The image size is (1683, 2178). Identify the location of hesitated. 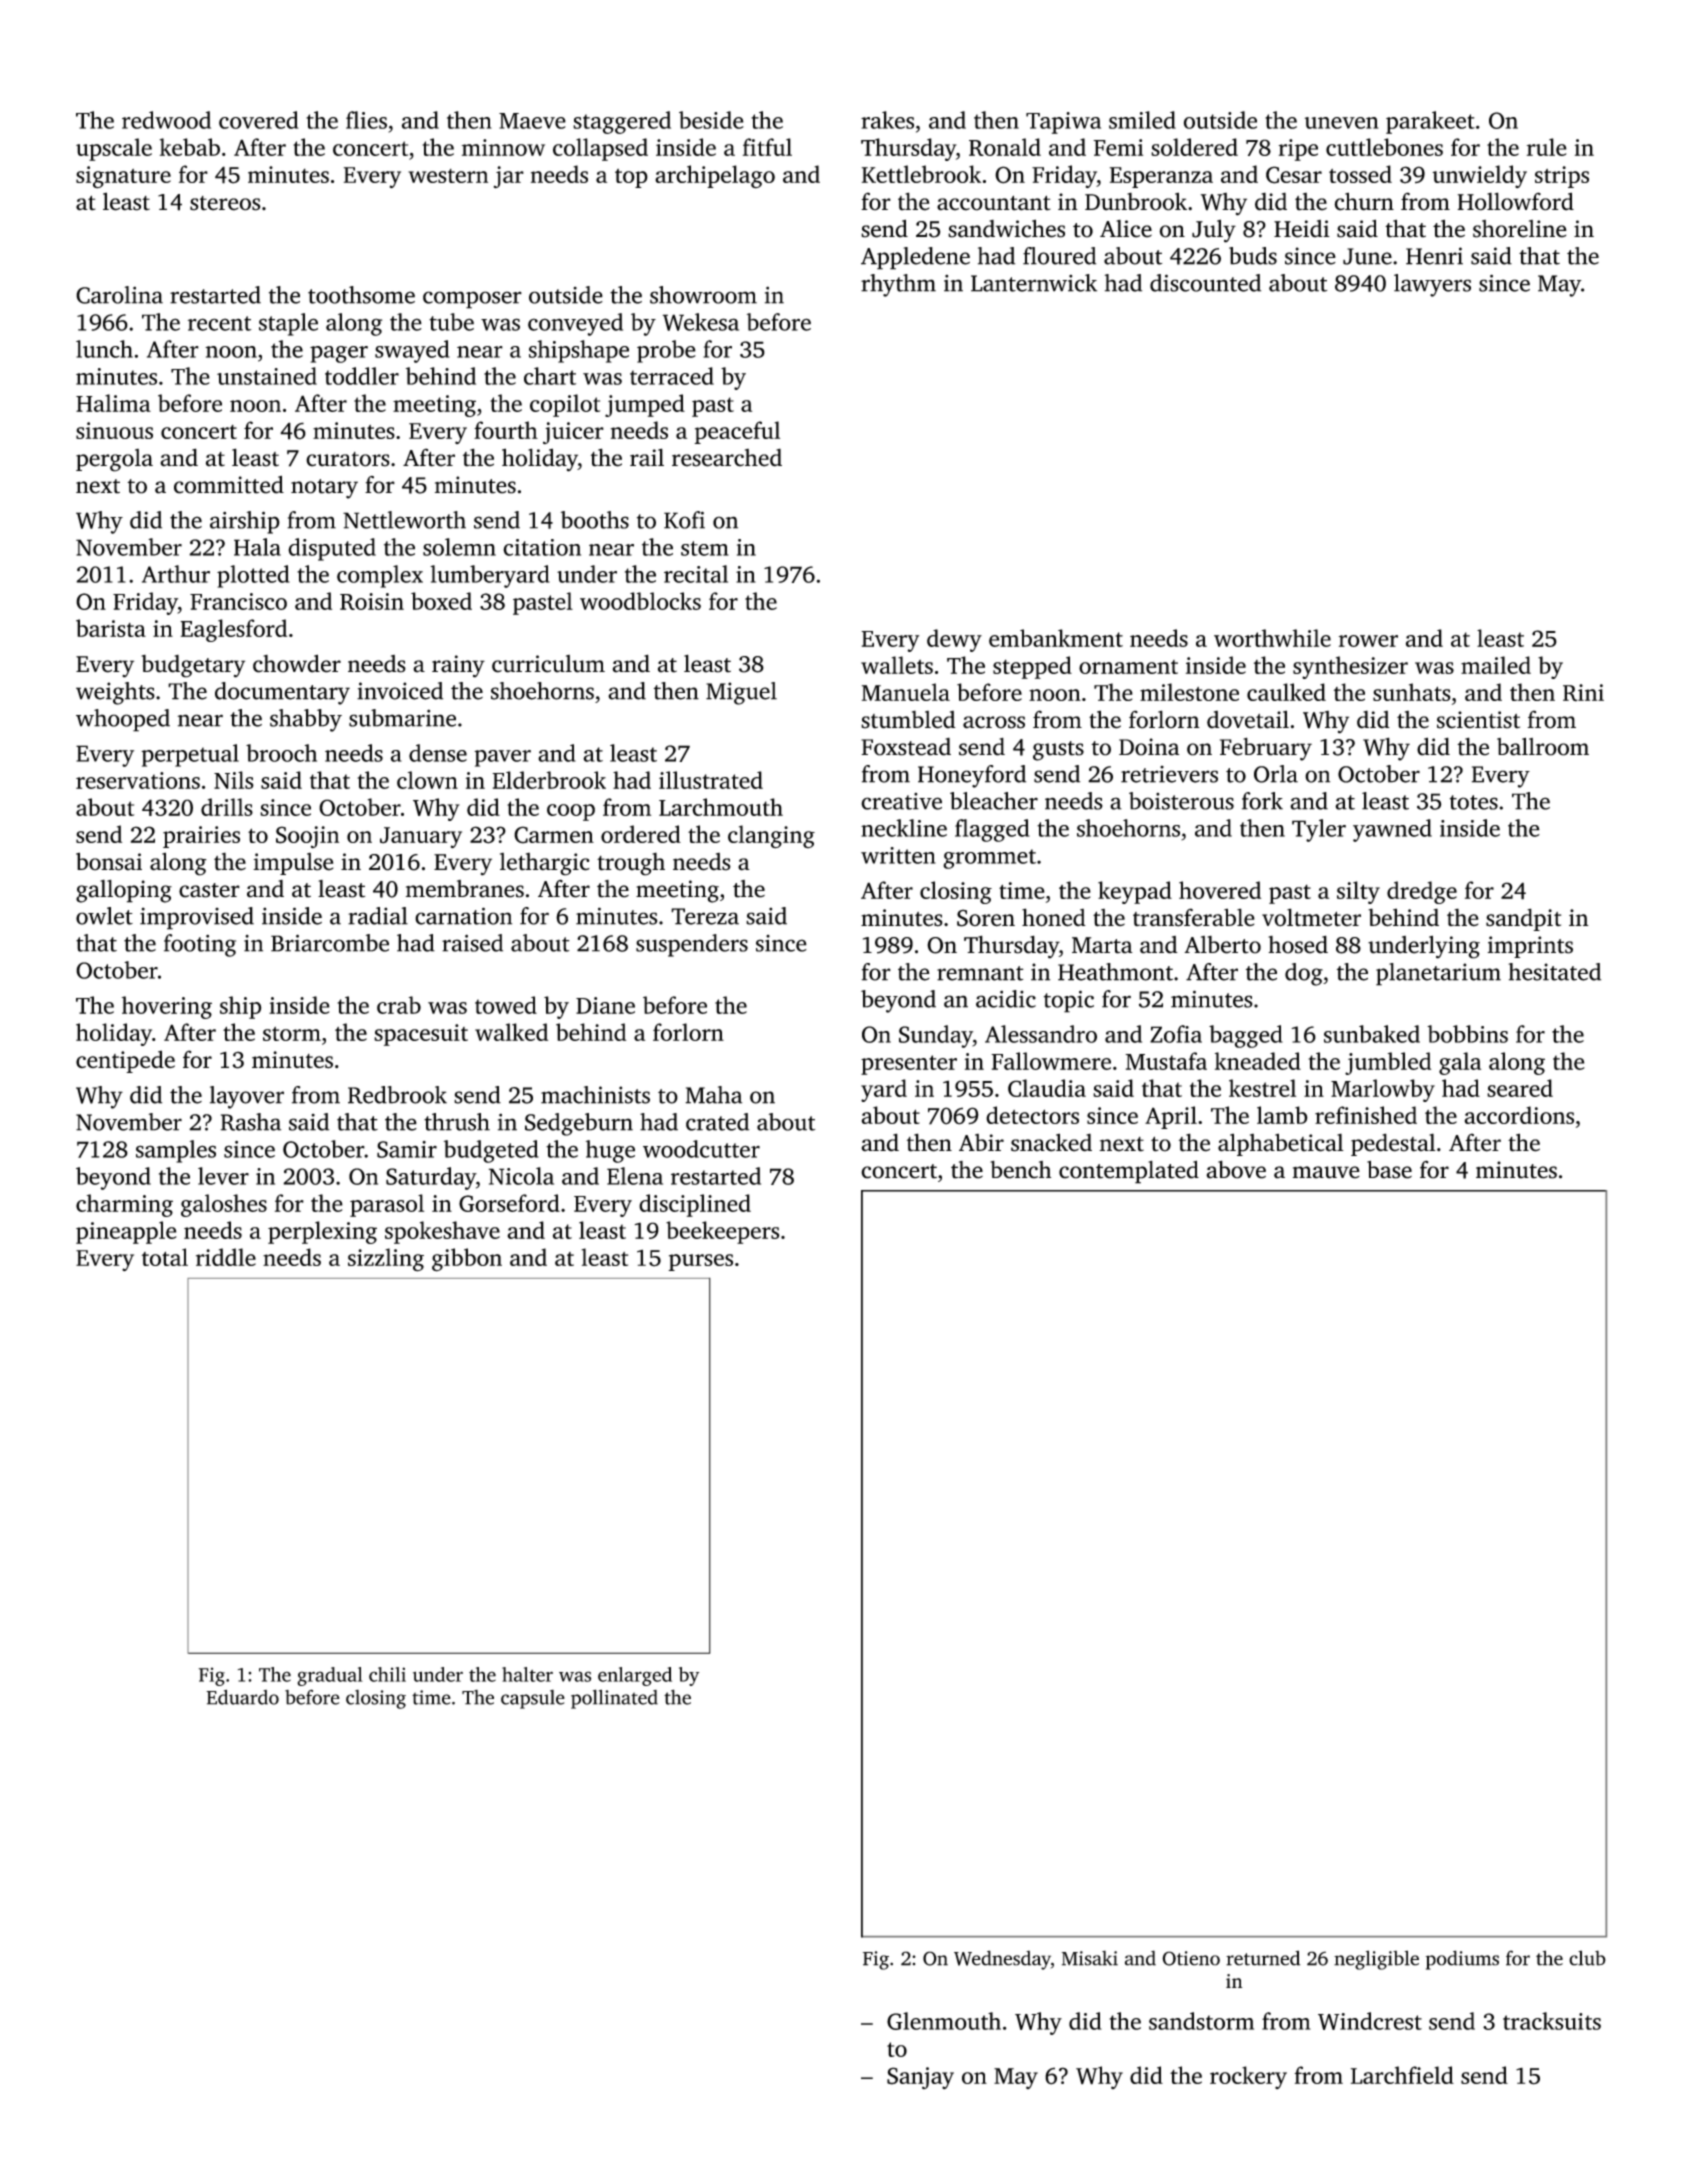
(1554, 972).
